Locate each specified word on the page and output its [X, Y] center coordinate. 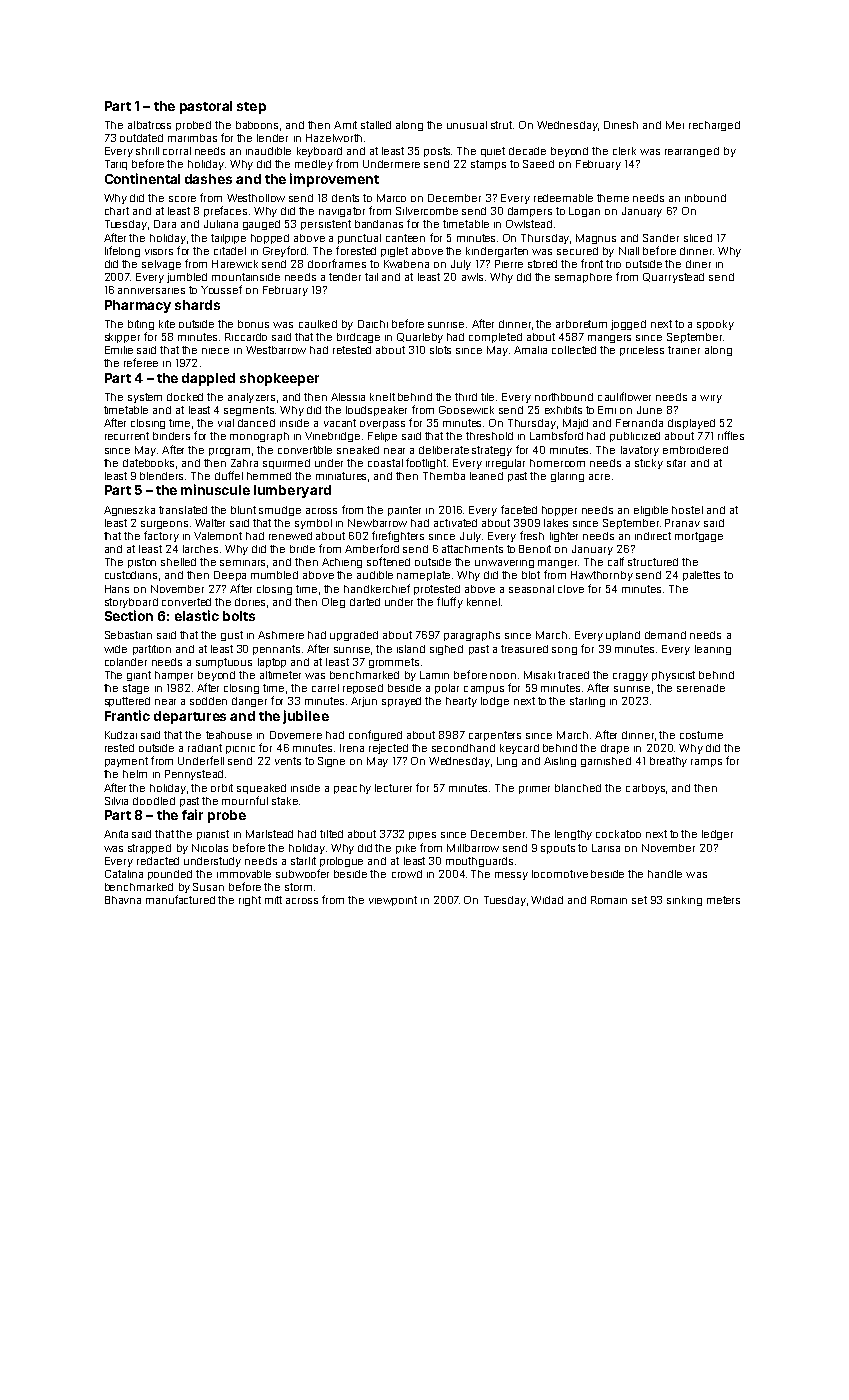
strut [501, 125]
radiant [205, 748]
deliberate [444, 450]
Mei [675, 125]
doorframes [337, 263]
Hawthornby [602, 576]
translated [183, 510]
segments [249, 411]
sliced [698, 238]
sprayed [401, 702]
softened [388, 561]
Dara [165, 224]
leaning [713, 650]
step [251, 108]
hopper [559, 511]
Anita [116, 834]
